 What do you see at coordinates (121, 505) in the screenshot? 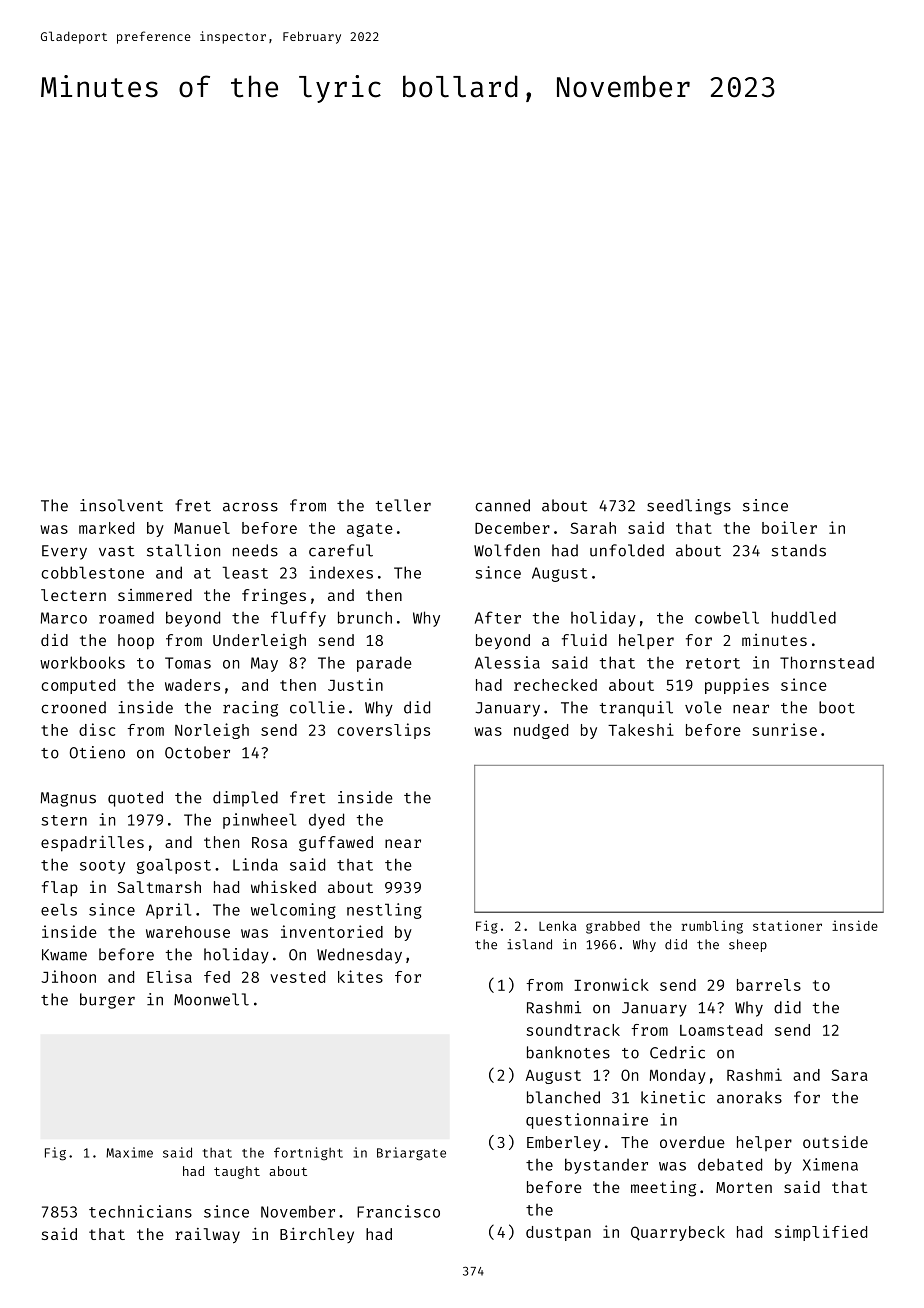
I see `insolvent` at bounding box center [121, 505].
